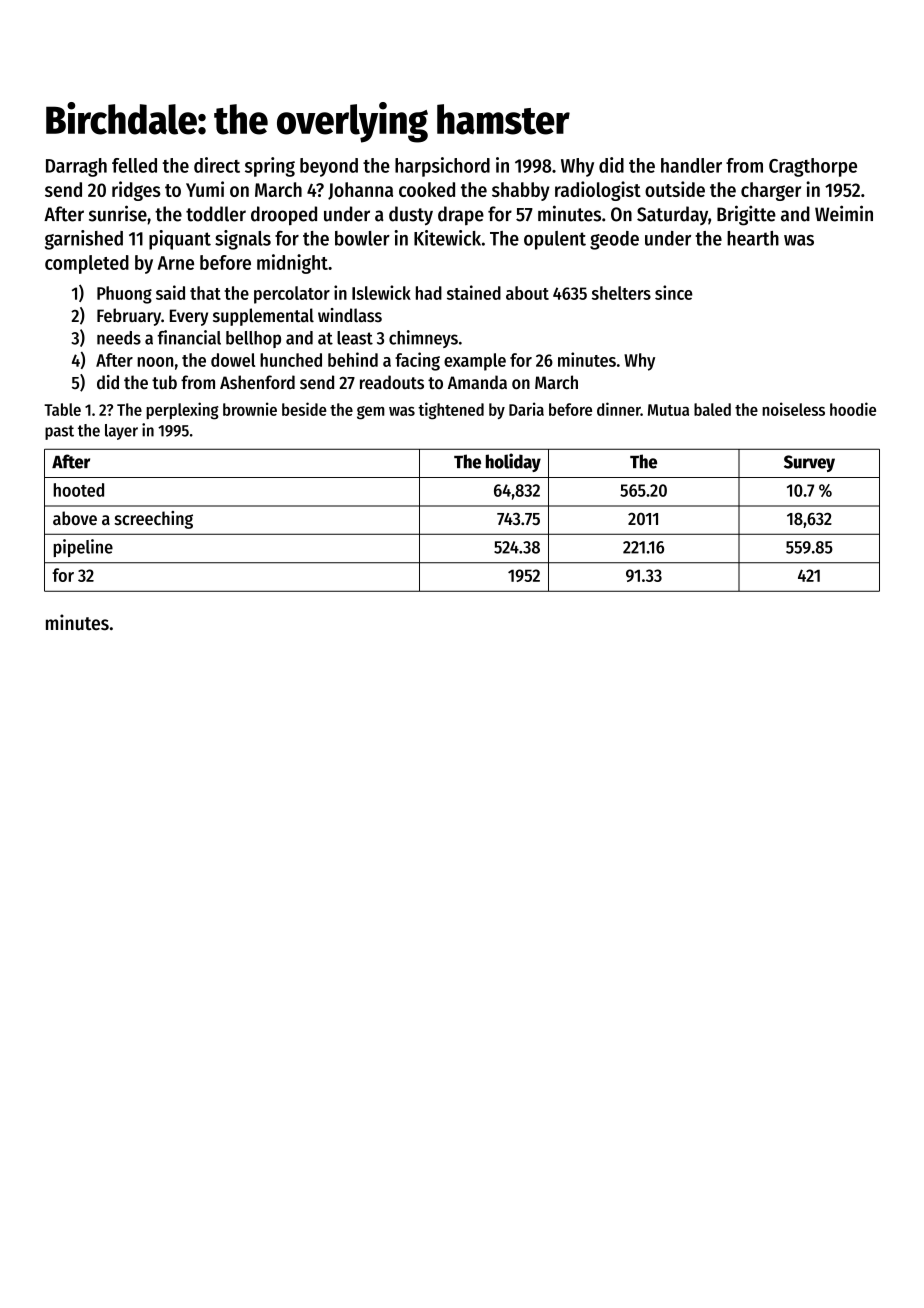 Image resolution: width=924 pixels, height=1308 pixels. I want to click on Survey, so click(809, 463).
